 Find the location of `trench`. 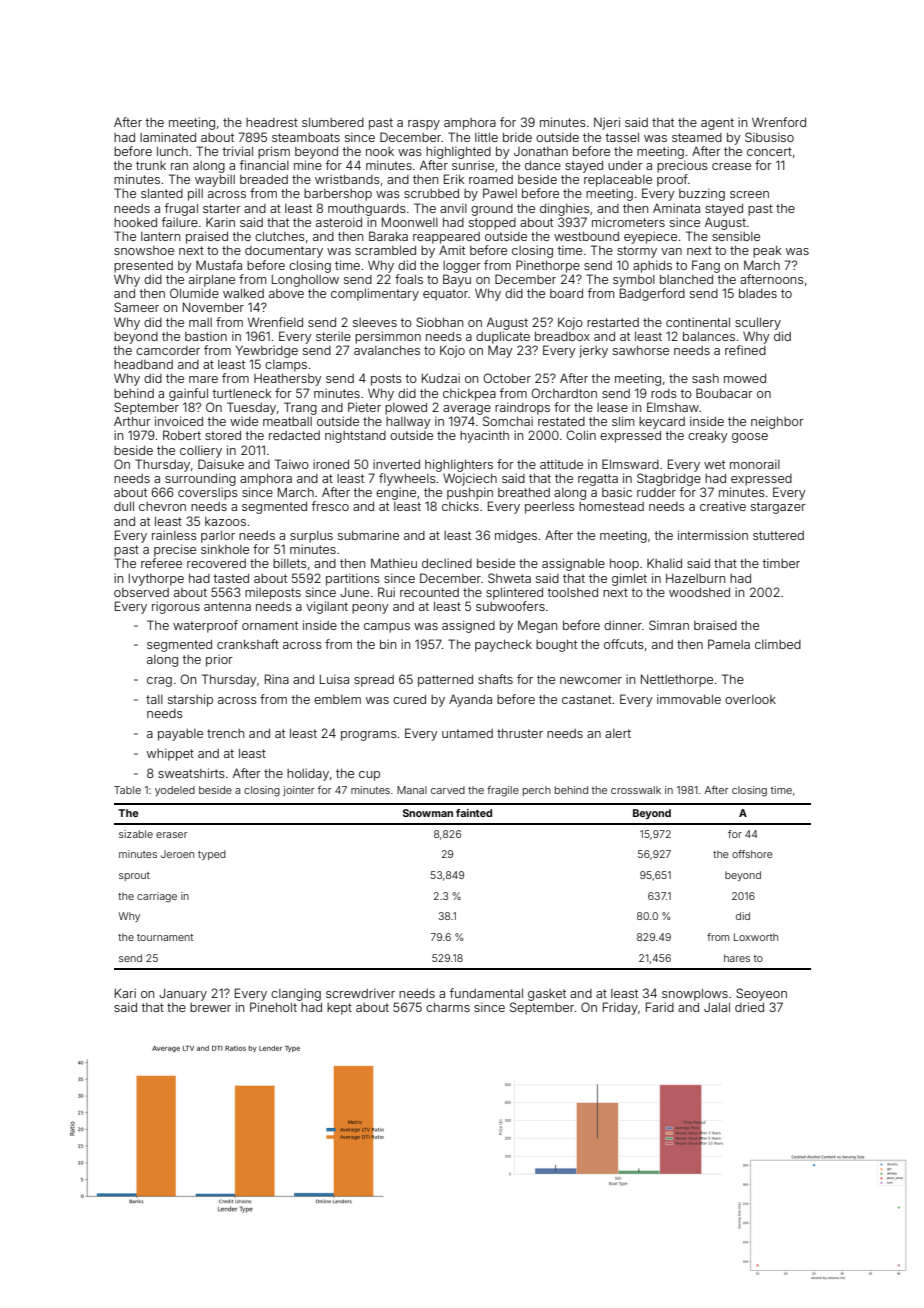

trench is located at coordinates (225, 733).
